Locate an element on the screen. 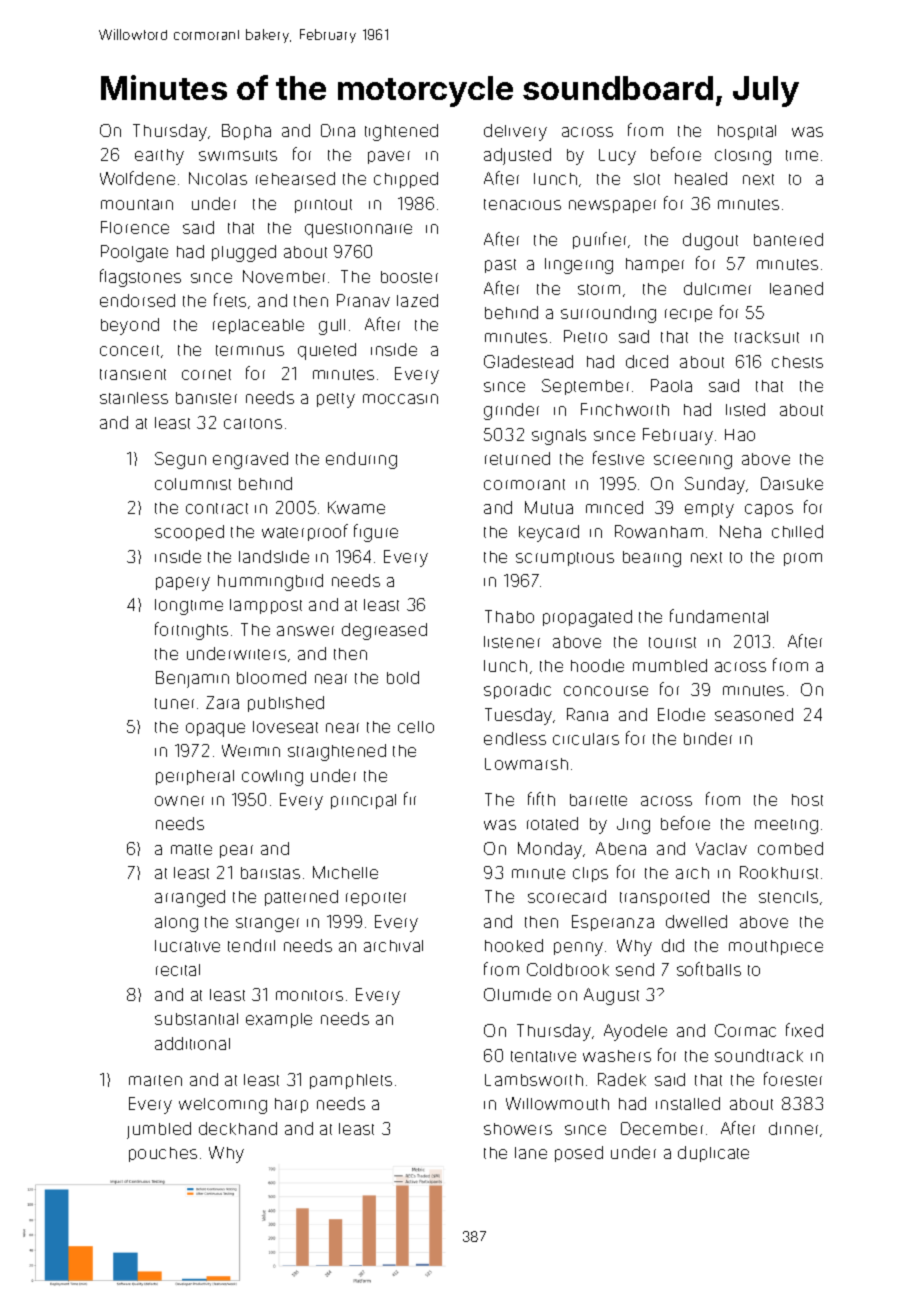  lane is located at coordinates (531, 1153).
